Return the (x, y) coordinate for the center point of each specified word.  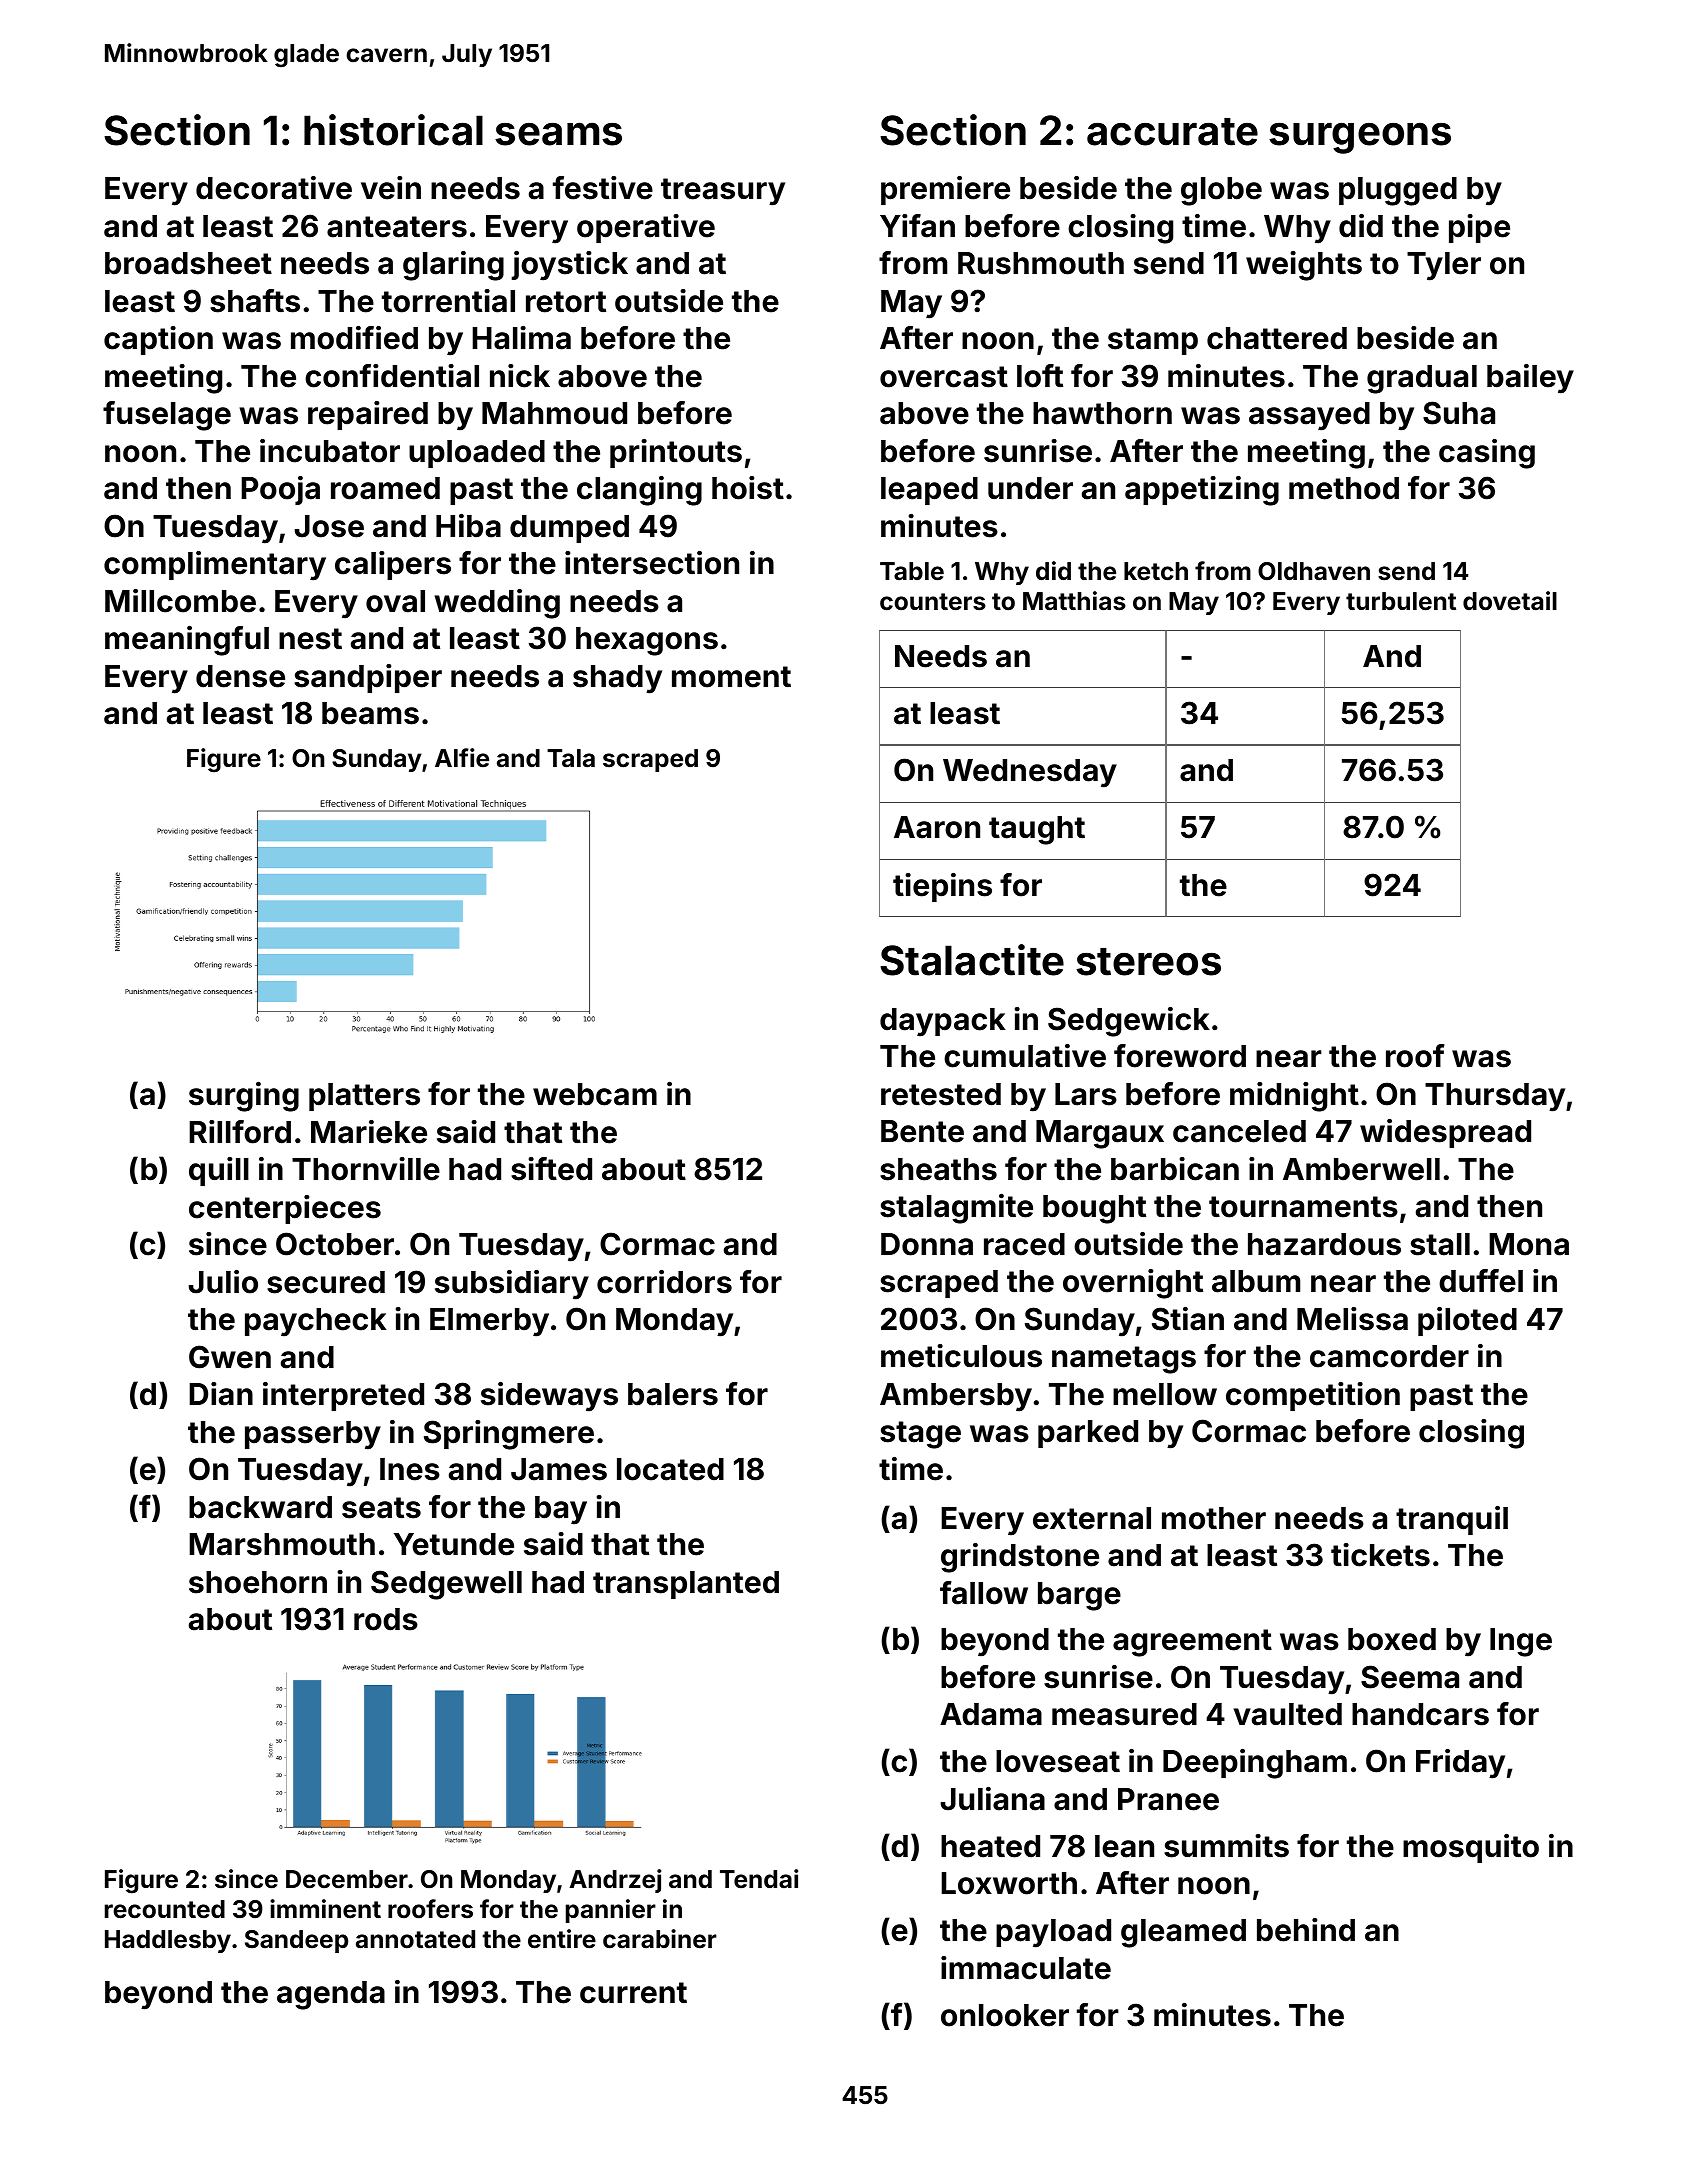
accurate (1172, 132)
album (1256, 1281)
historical (393, 130)
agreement (1192, 1643)
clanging (639, 491)
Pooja (280, 490)
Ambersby (956, 1397)
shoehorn (258, 1582)
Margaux (1100, 1134)
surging (244, 1097)
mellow (1165, 1394)
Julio (223, 1282)
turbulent (1401, 601)
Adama (991, 1714)
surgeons (1360, 138)
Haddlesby (168, 1941)
